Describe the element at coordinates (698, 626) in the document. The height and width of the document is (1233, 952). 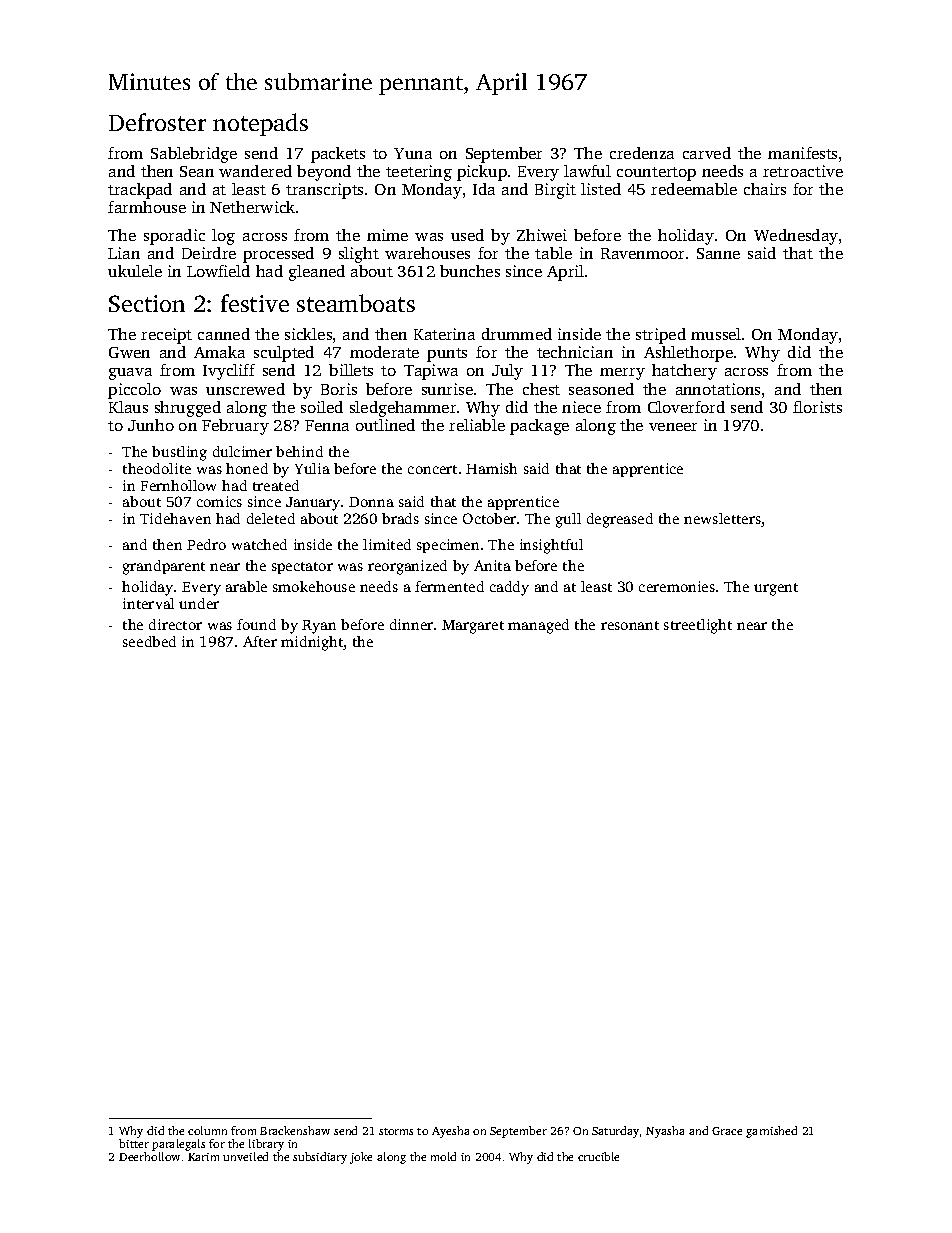
I see `streetlight` at that location.
